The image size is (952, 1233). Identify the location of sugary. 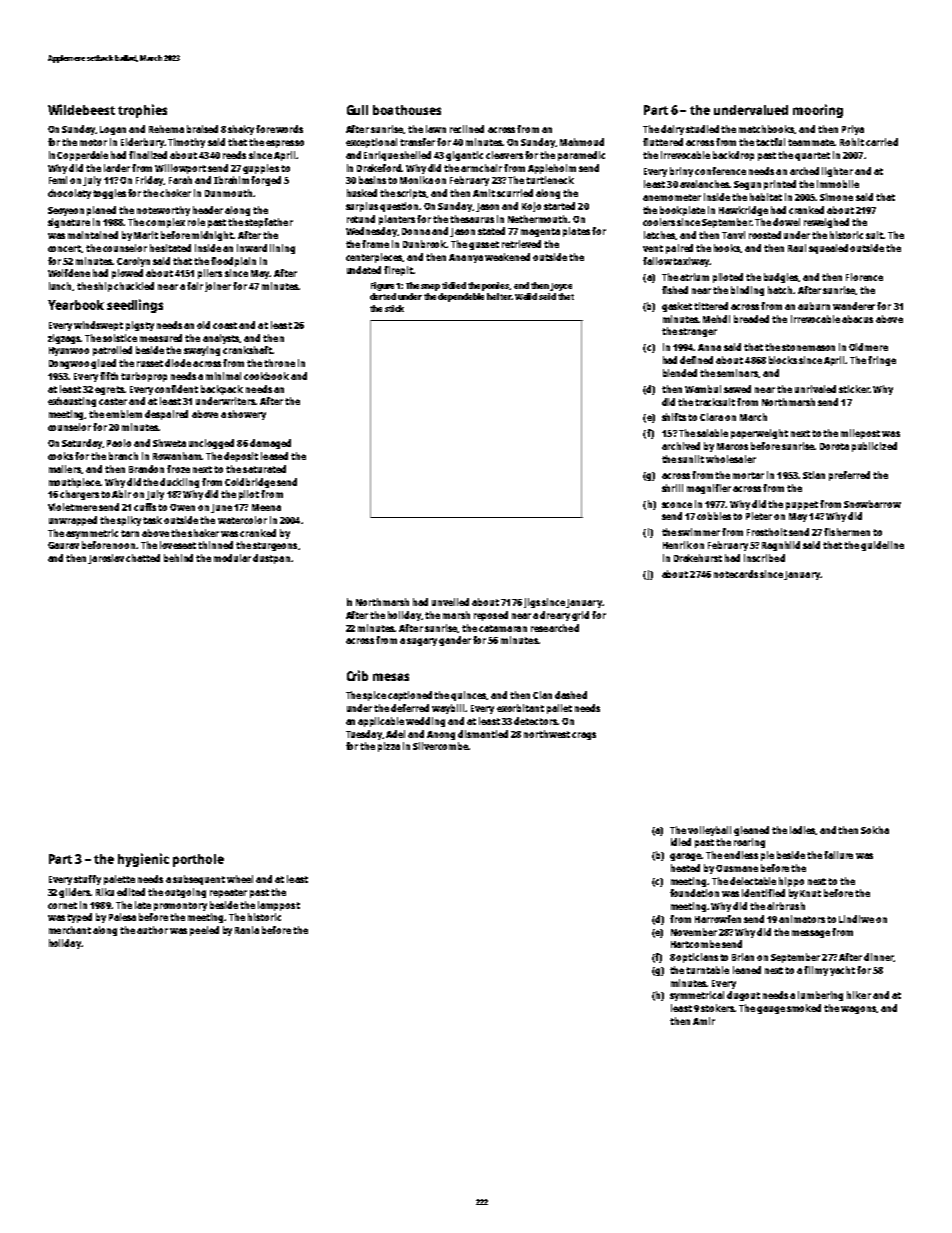
(422, 642).
